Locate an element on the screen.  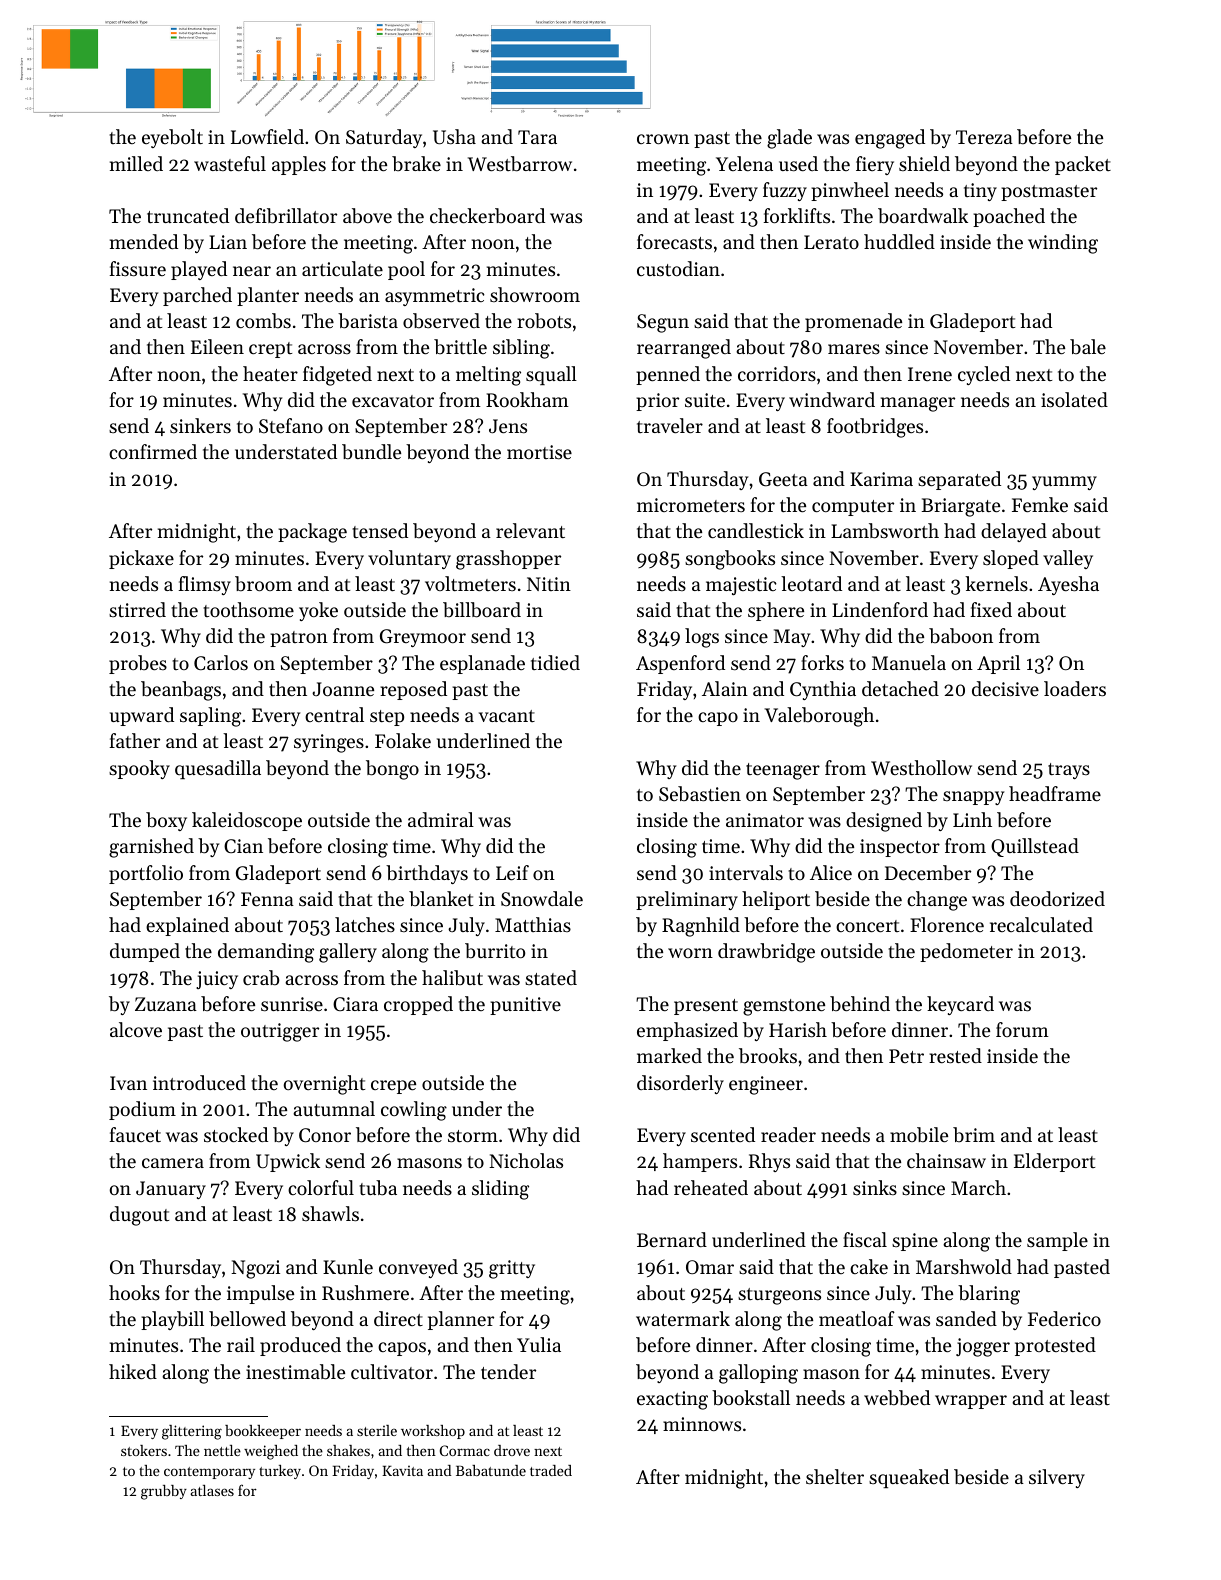
Marshwold is located at coordinates (964, 1266).
